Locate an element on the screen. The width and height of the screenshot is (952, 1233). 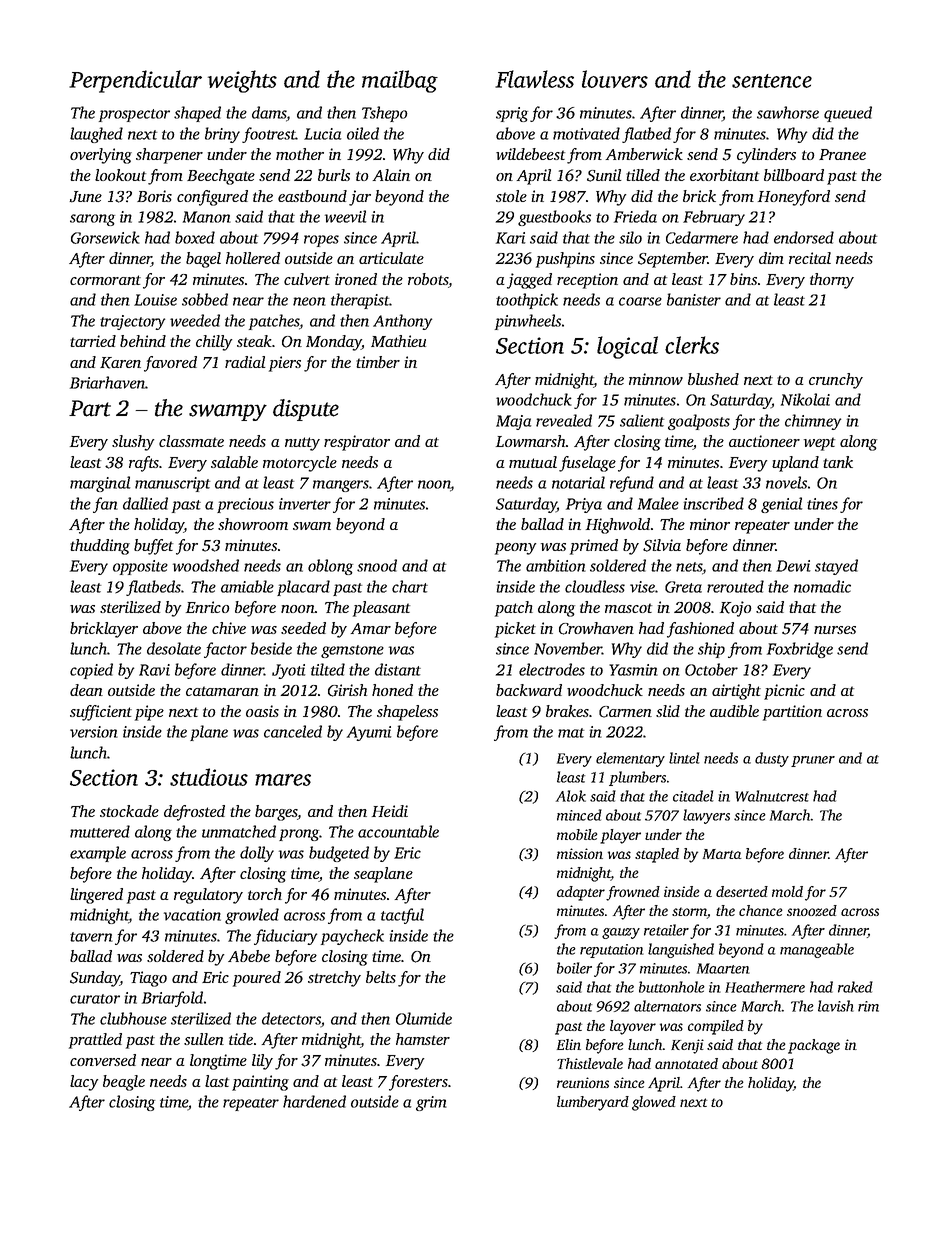
hardened is located at coordinates (314, 1101).
